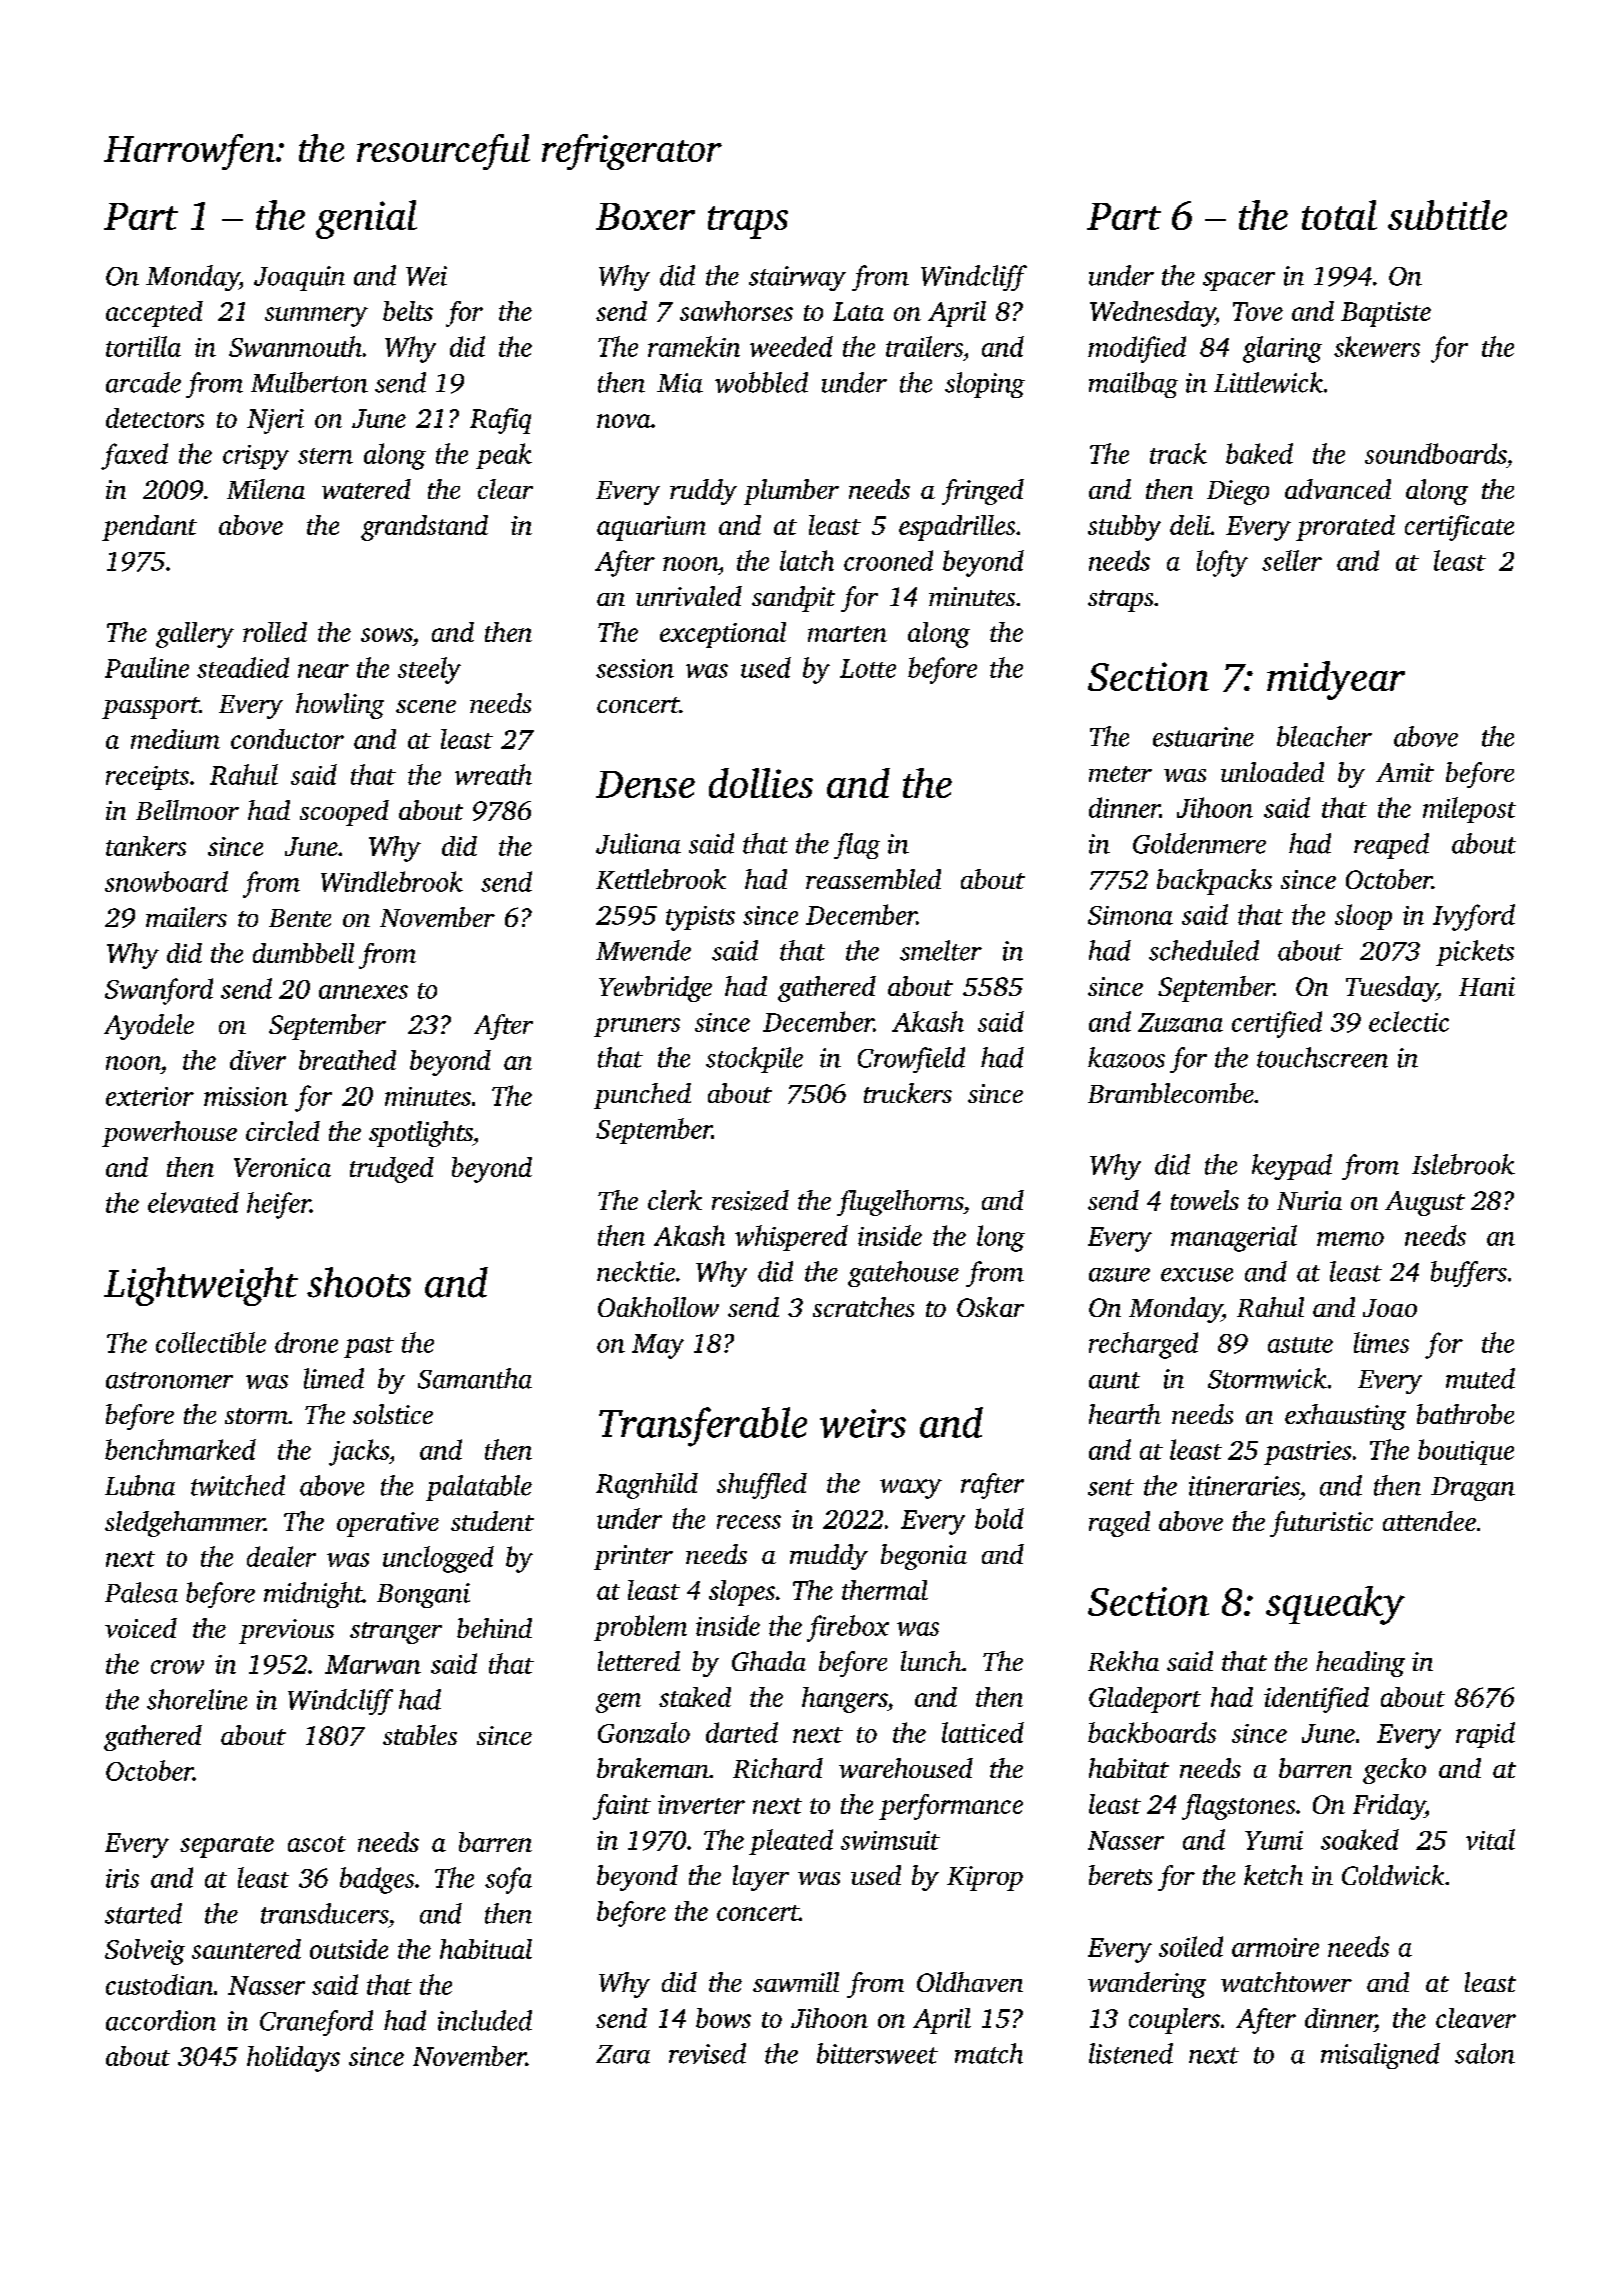  Describe the element at coordinates (1234, 1238) in the screenshot. I see `managerial` at that location.
